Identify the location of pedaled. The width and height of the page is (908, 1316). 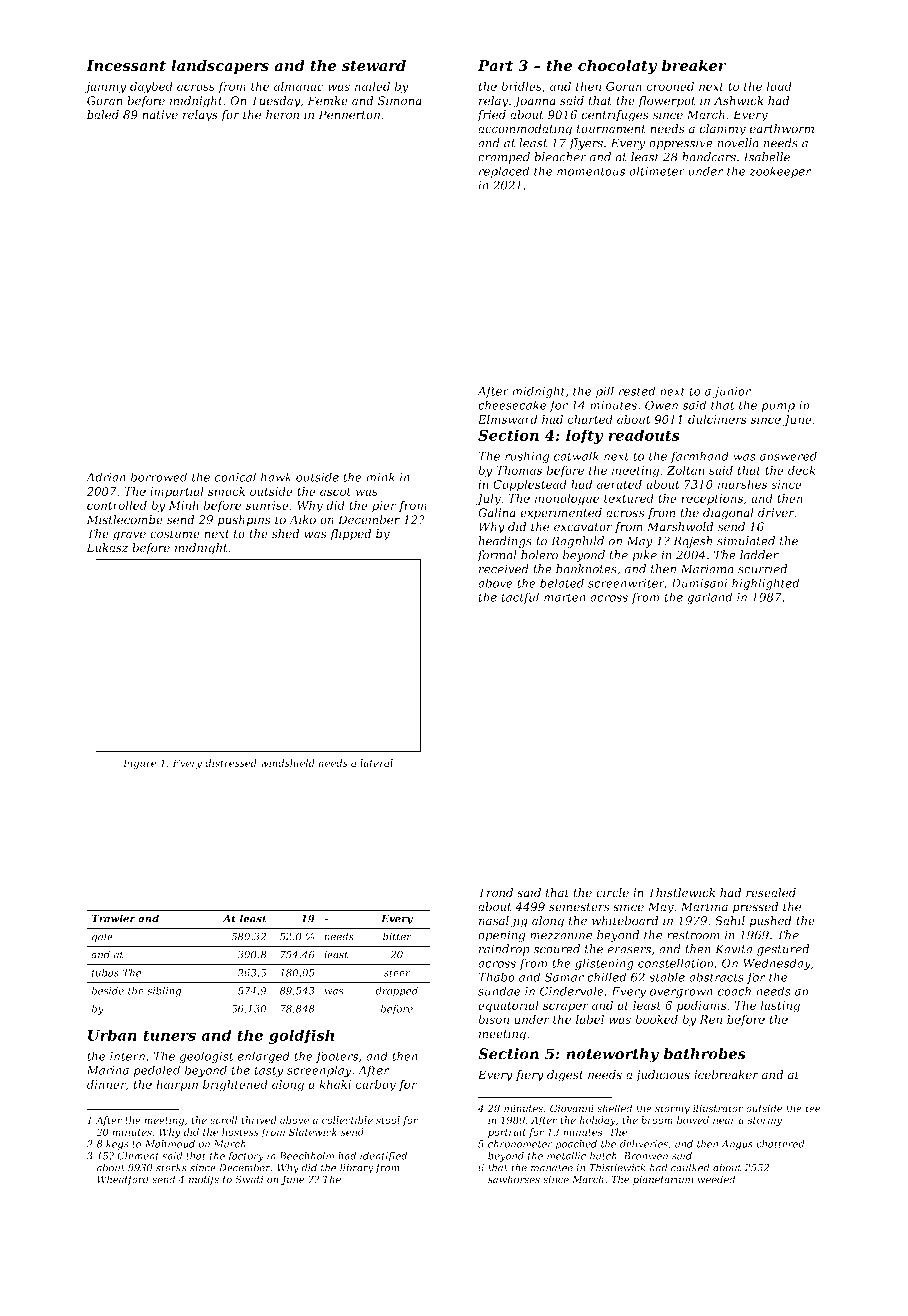
(157, 1071).
